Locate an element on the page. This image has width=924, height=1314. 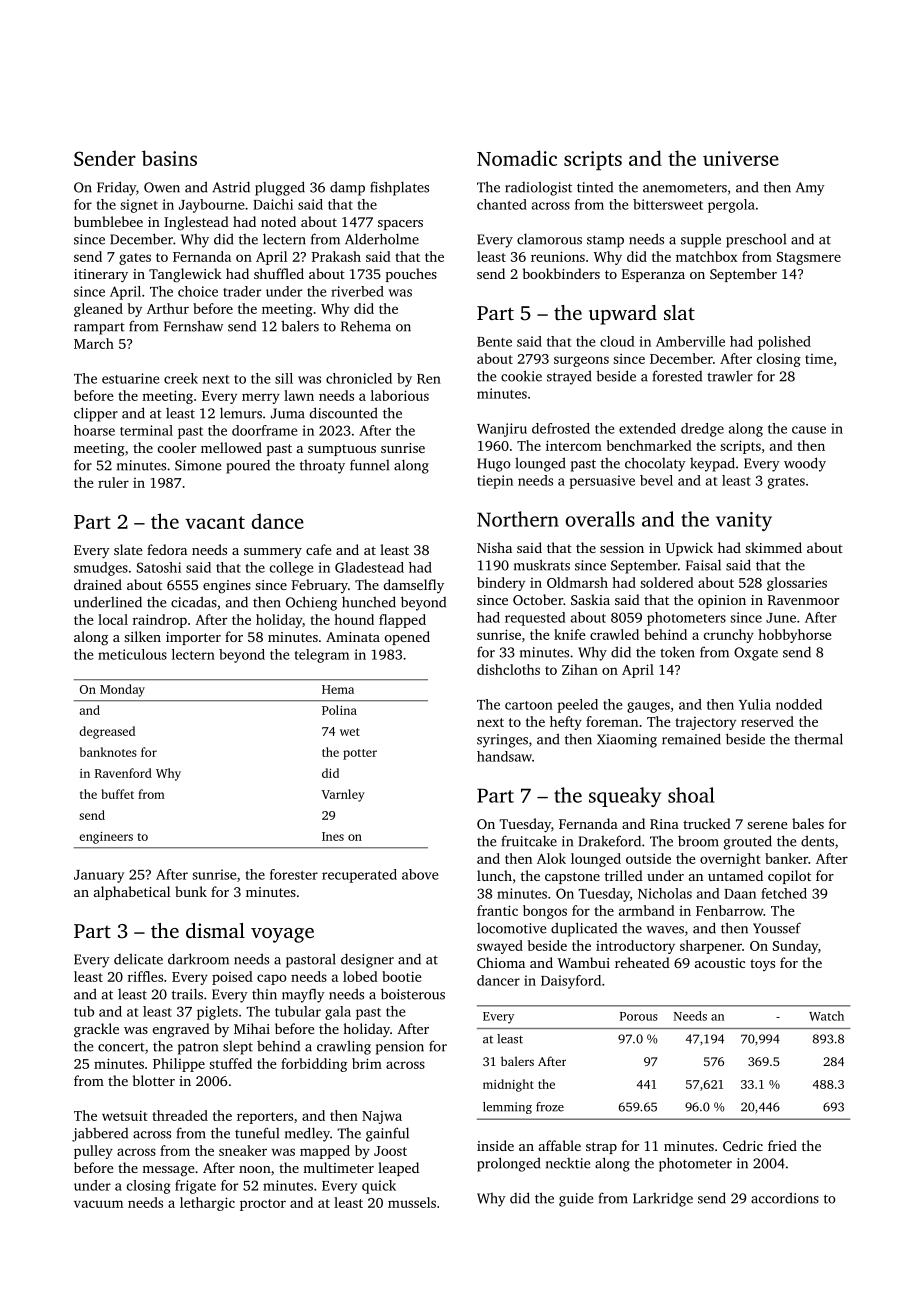
Amy is located at coordinates (810, 189).
